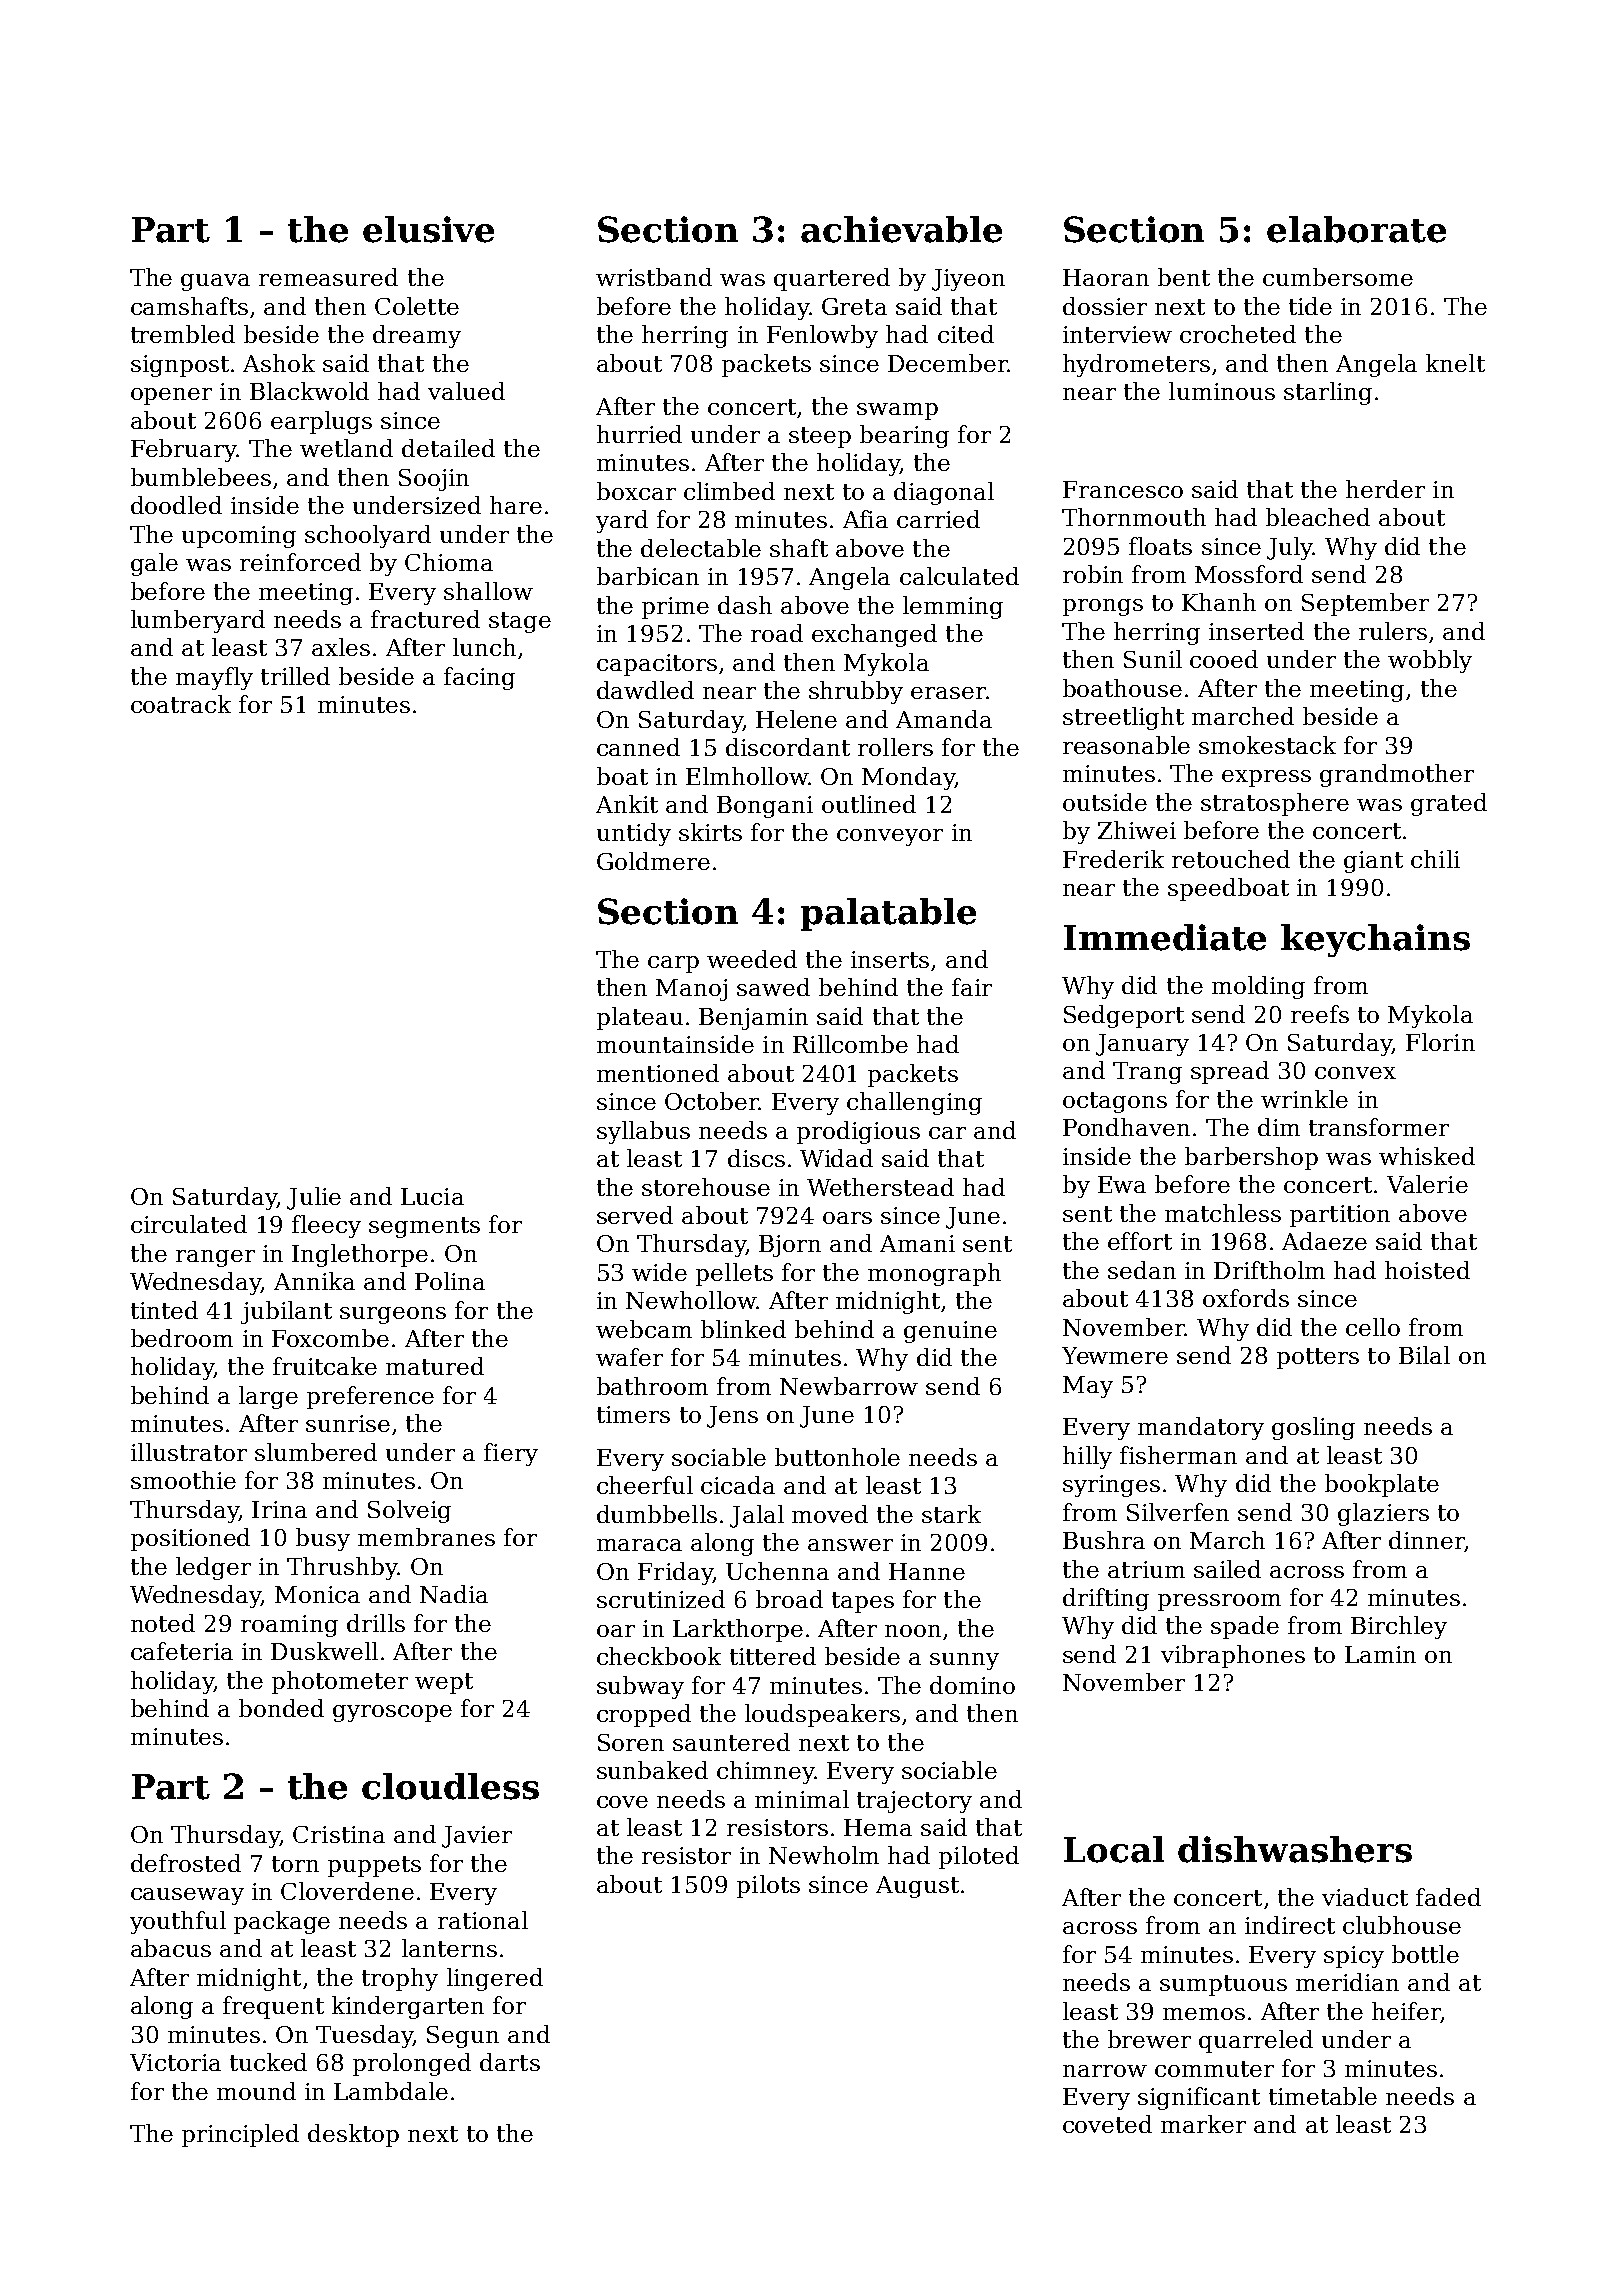 Image resolution: width=1620 pixels, height=2292 pixels. What do you see at coordinates (189, 1224) in the screenshot?
I see `circulated` at bounding box center [189, 1224].
